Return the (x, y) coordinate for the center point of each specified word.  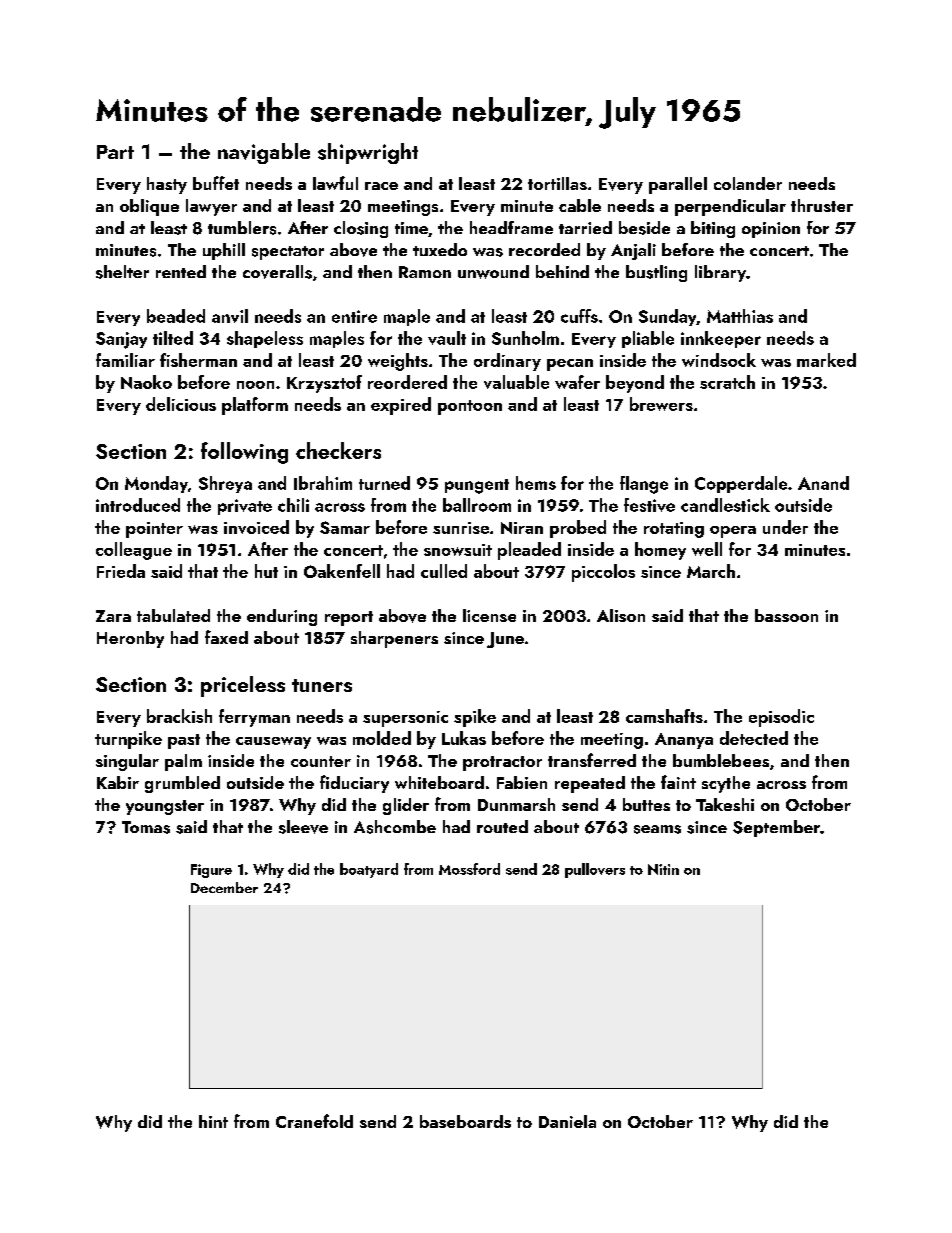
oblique (149, 207)
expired (401, 406)
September (776, 828)
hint (213, 1121)
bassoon (786, 615)
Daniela (567, 1121)
